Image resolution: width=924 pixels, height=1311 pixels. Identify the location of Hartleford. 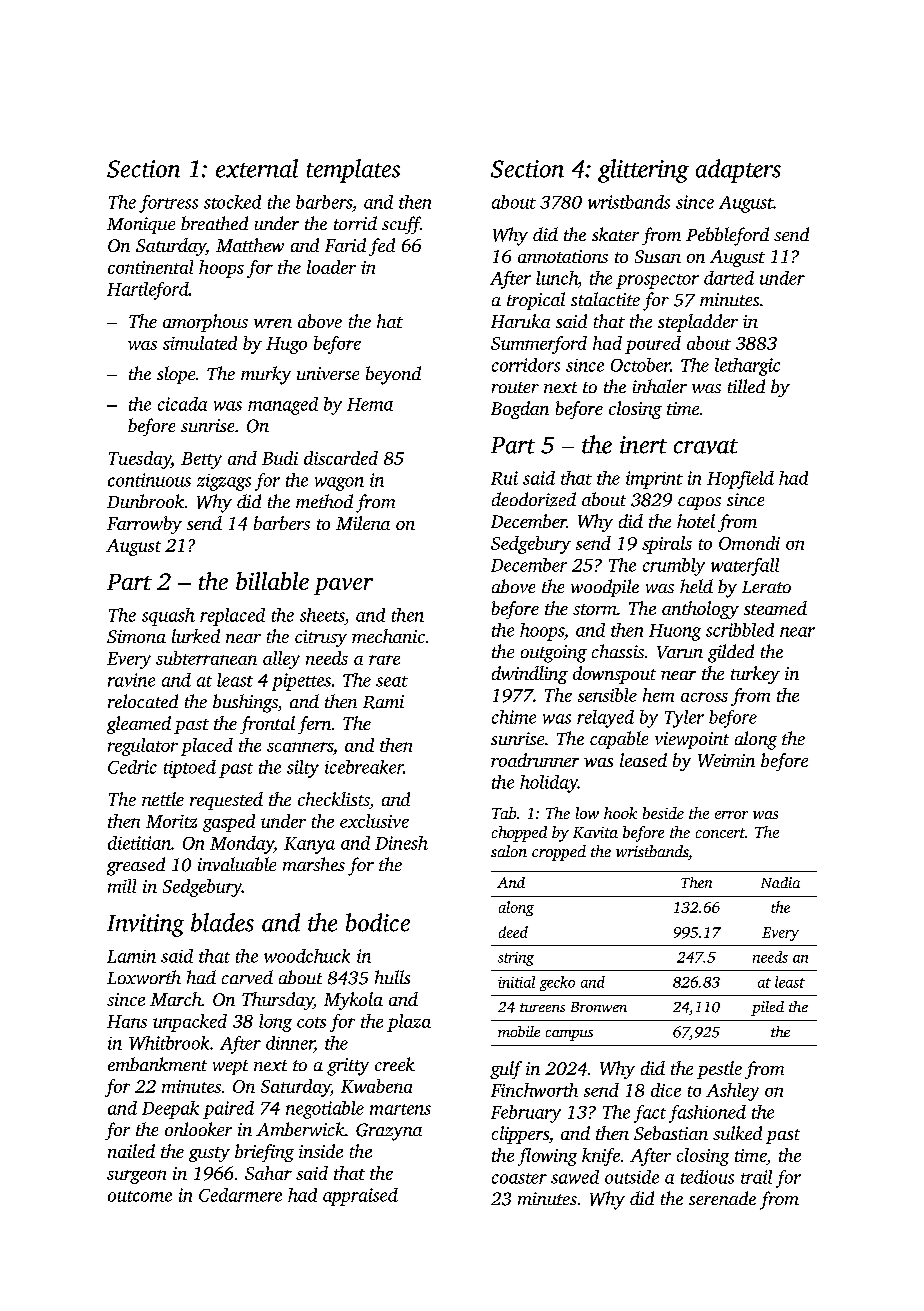
(148, 291).
